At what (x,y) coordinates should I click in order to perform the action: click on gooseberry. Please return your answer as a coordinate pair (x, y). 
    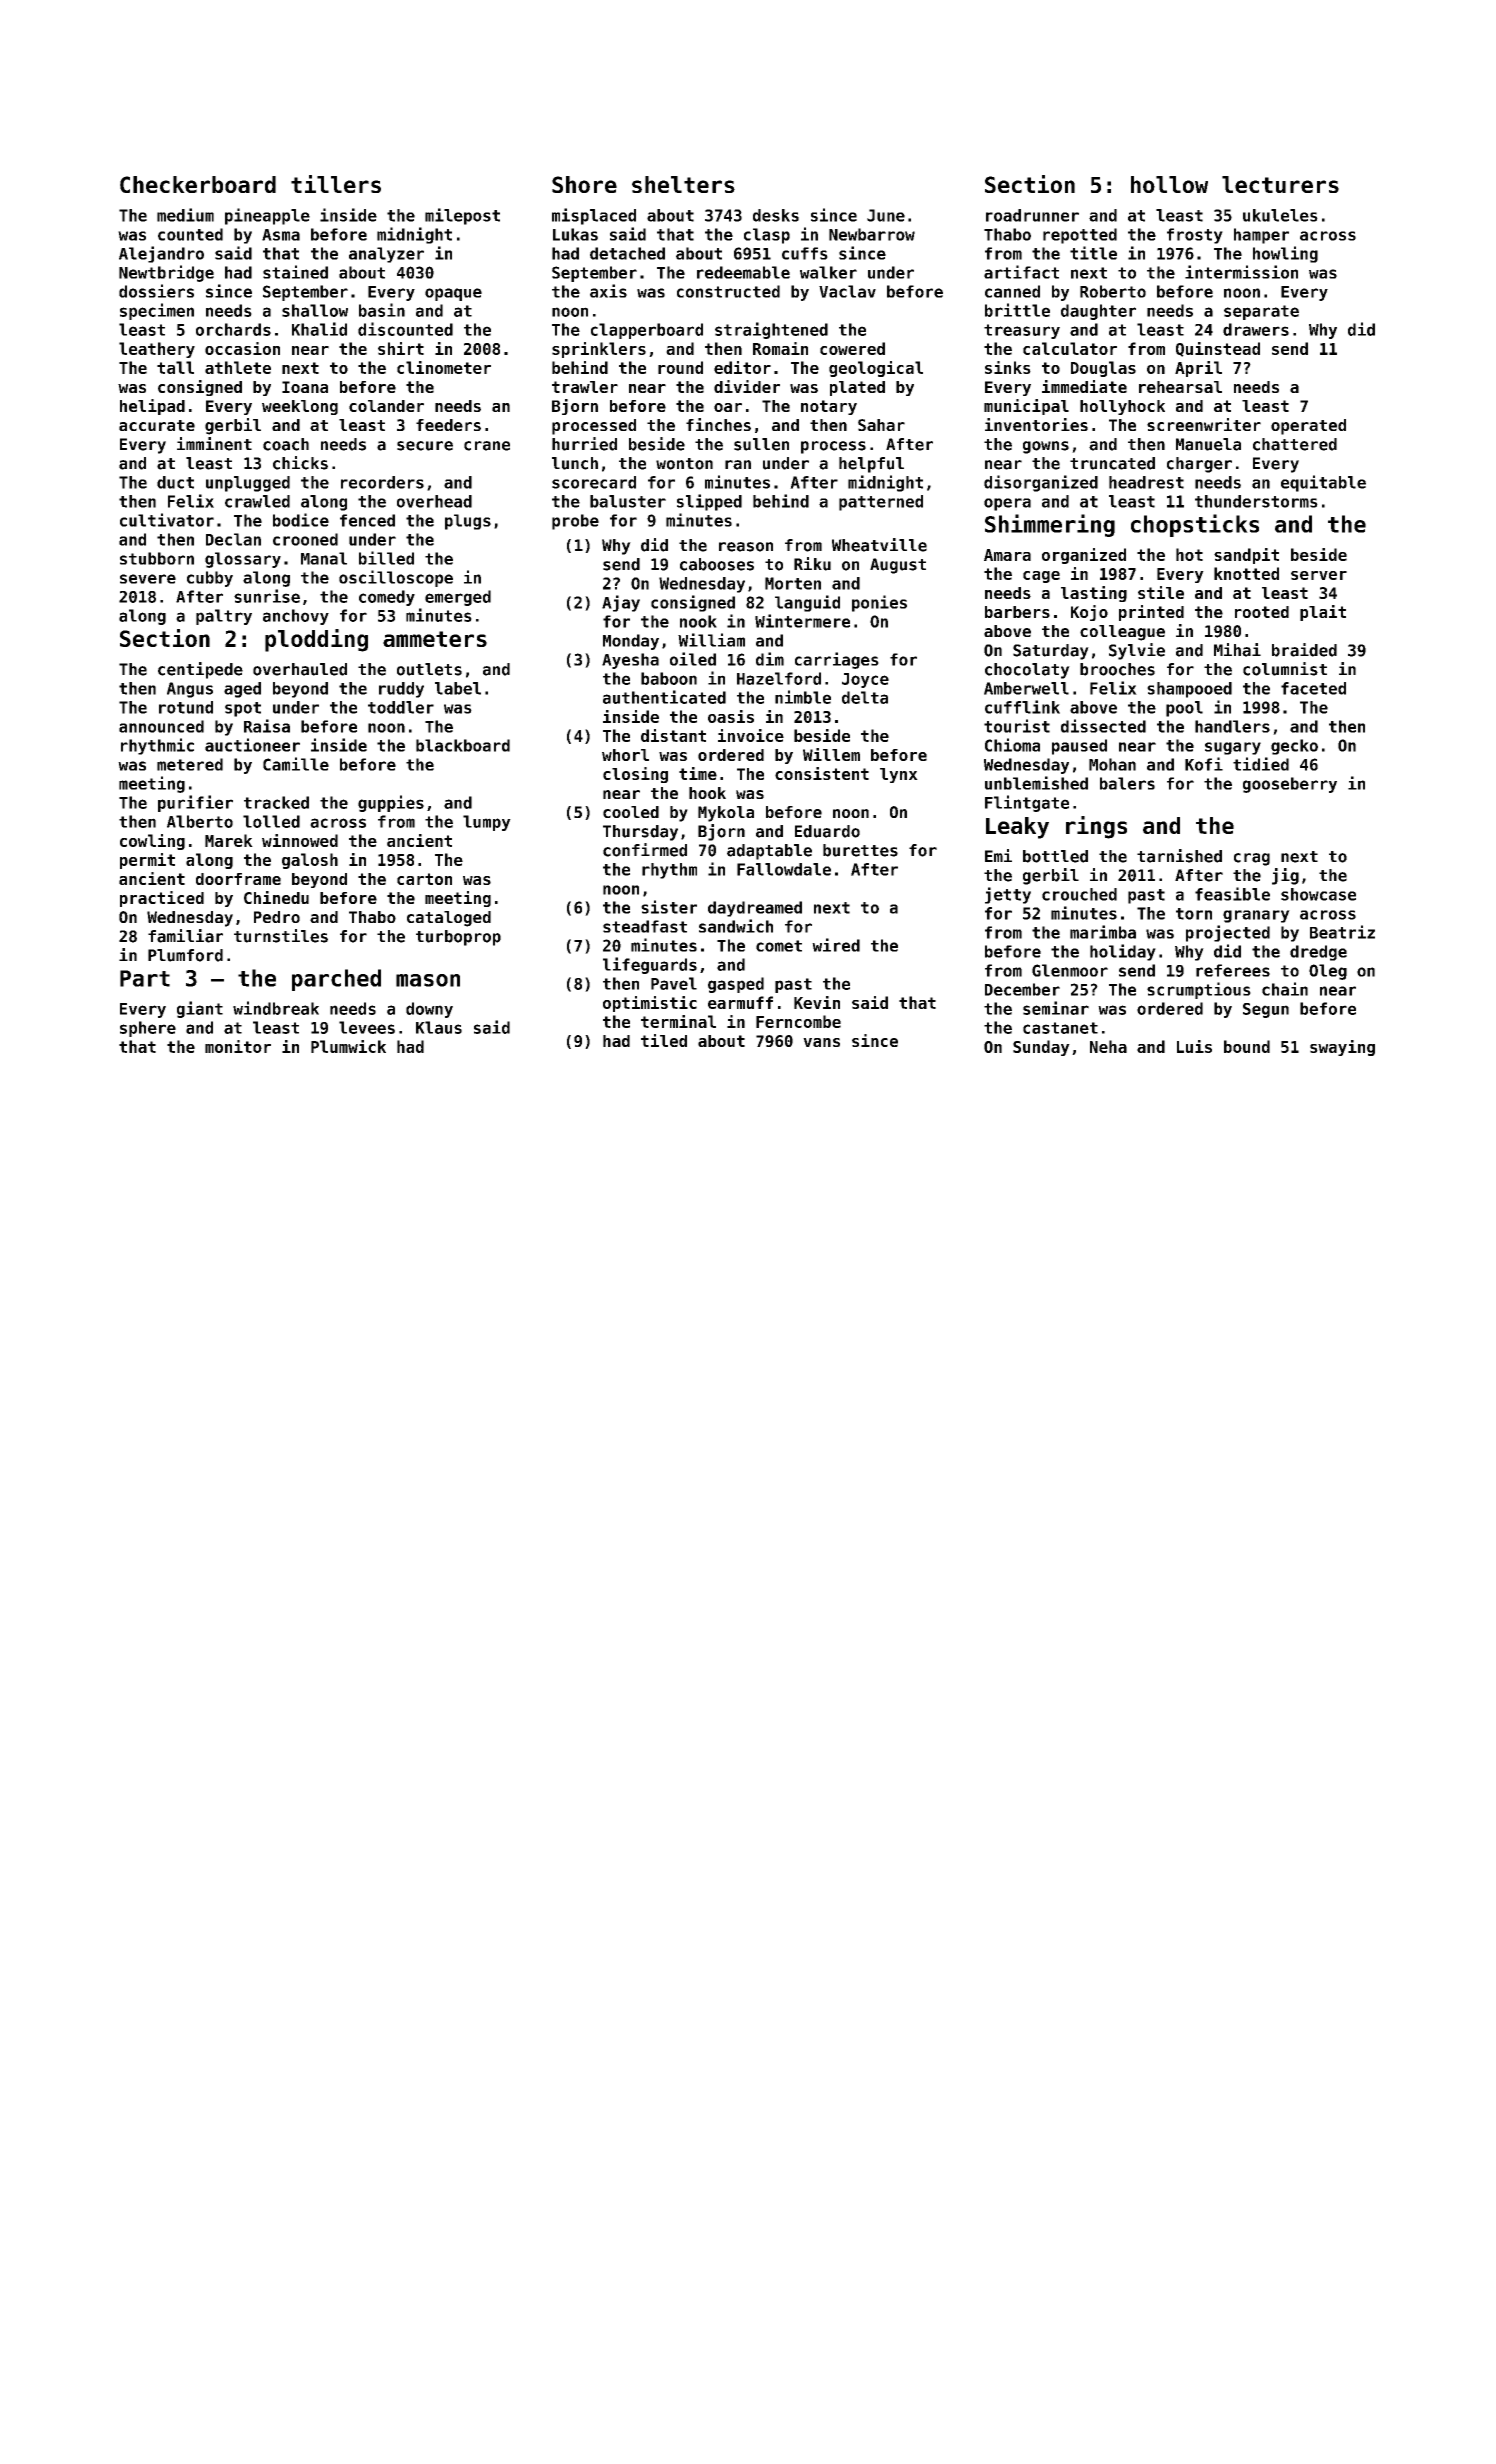
    Looking at the image, I should click on (1290, 785).
